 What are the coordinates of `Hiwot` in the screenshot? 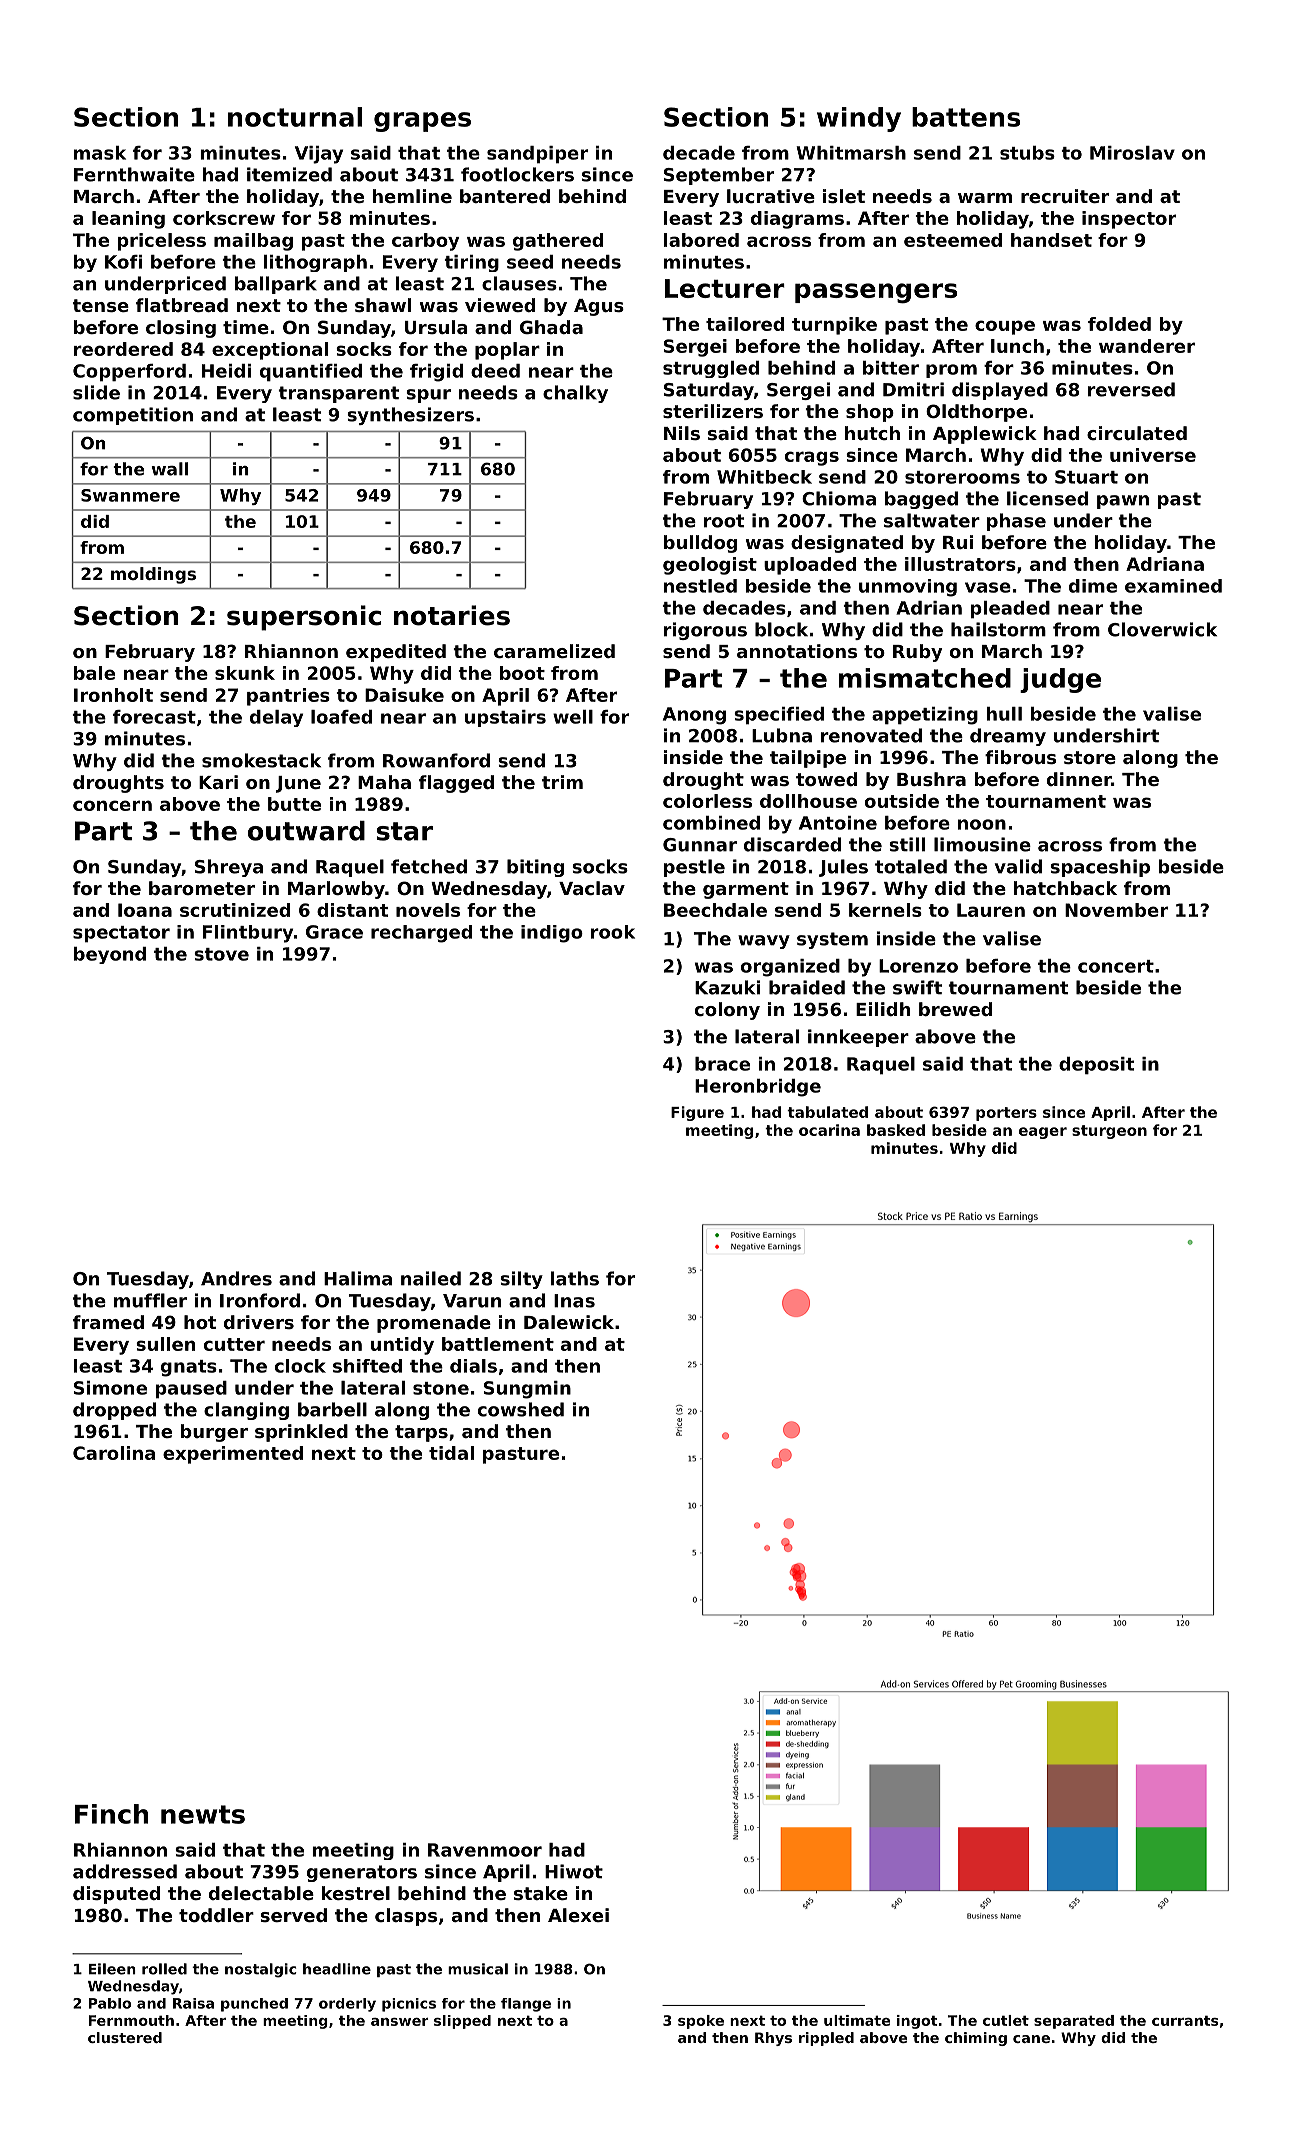 It's located at (574, 1871).
